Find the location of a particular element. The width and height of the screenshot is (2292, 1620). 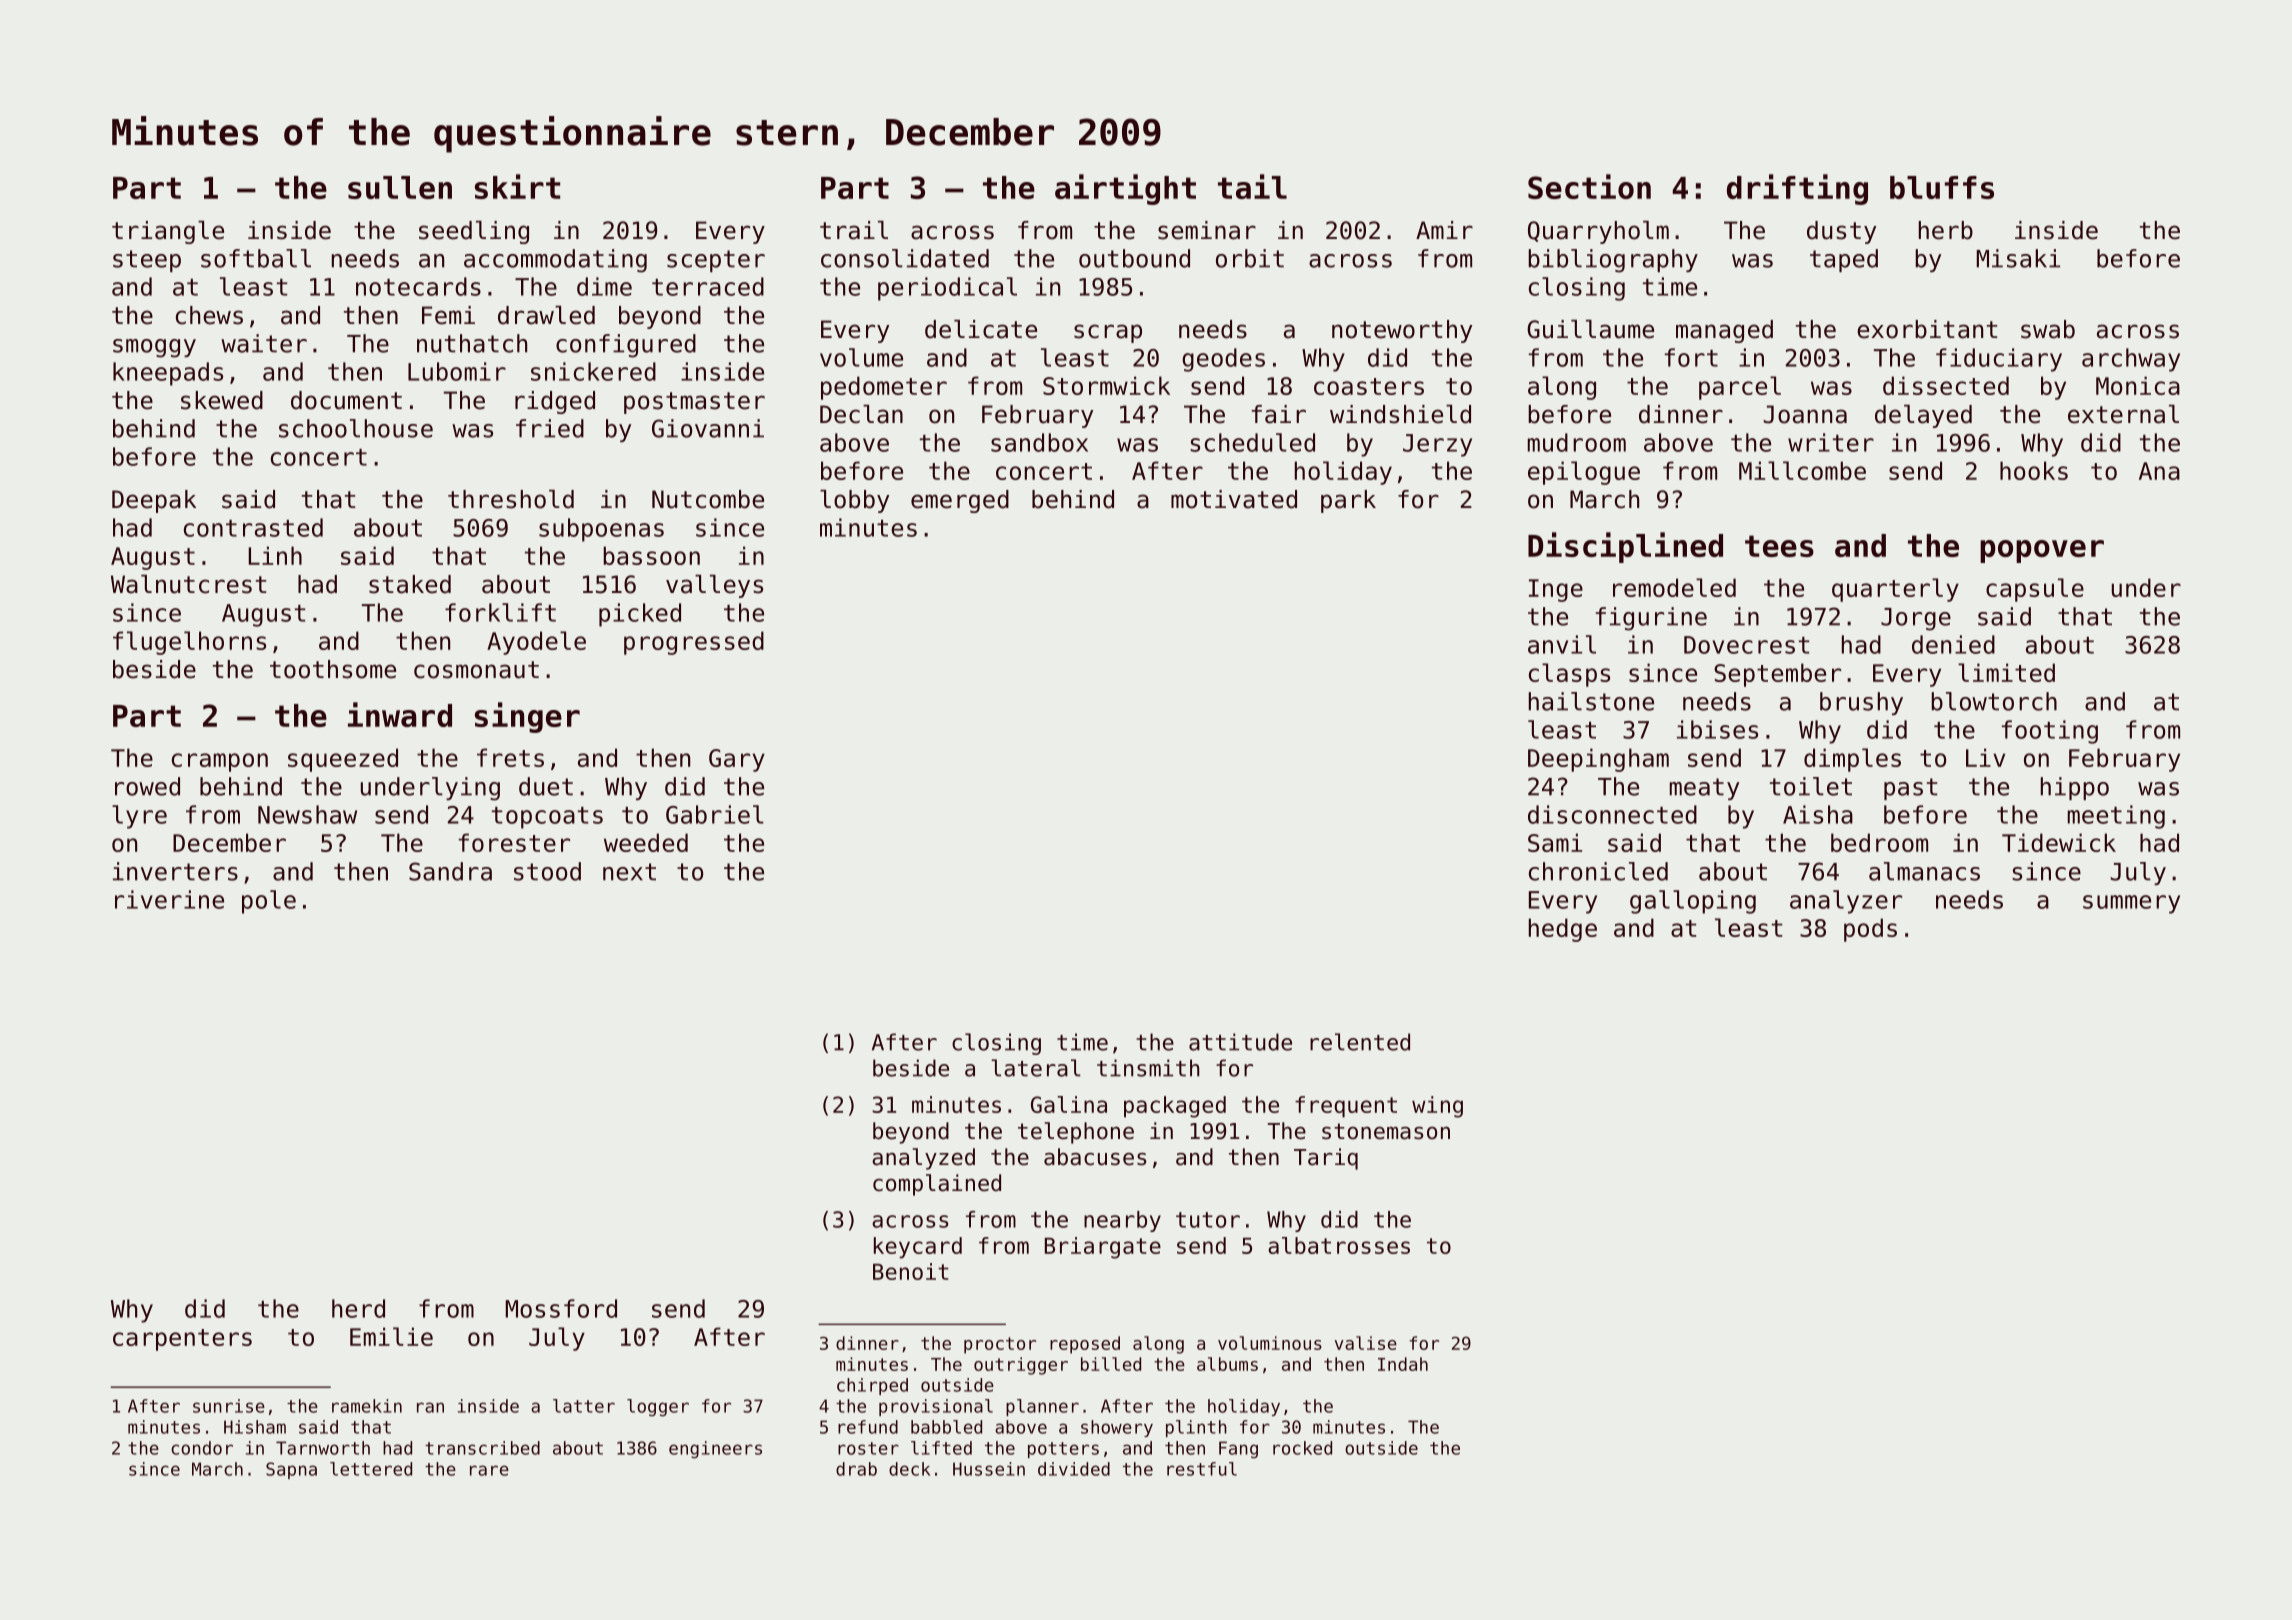

emerged is located at coordinates (960, 501).
